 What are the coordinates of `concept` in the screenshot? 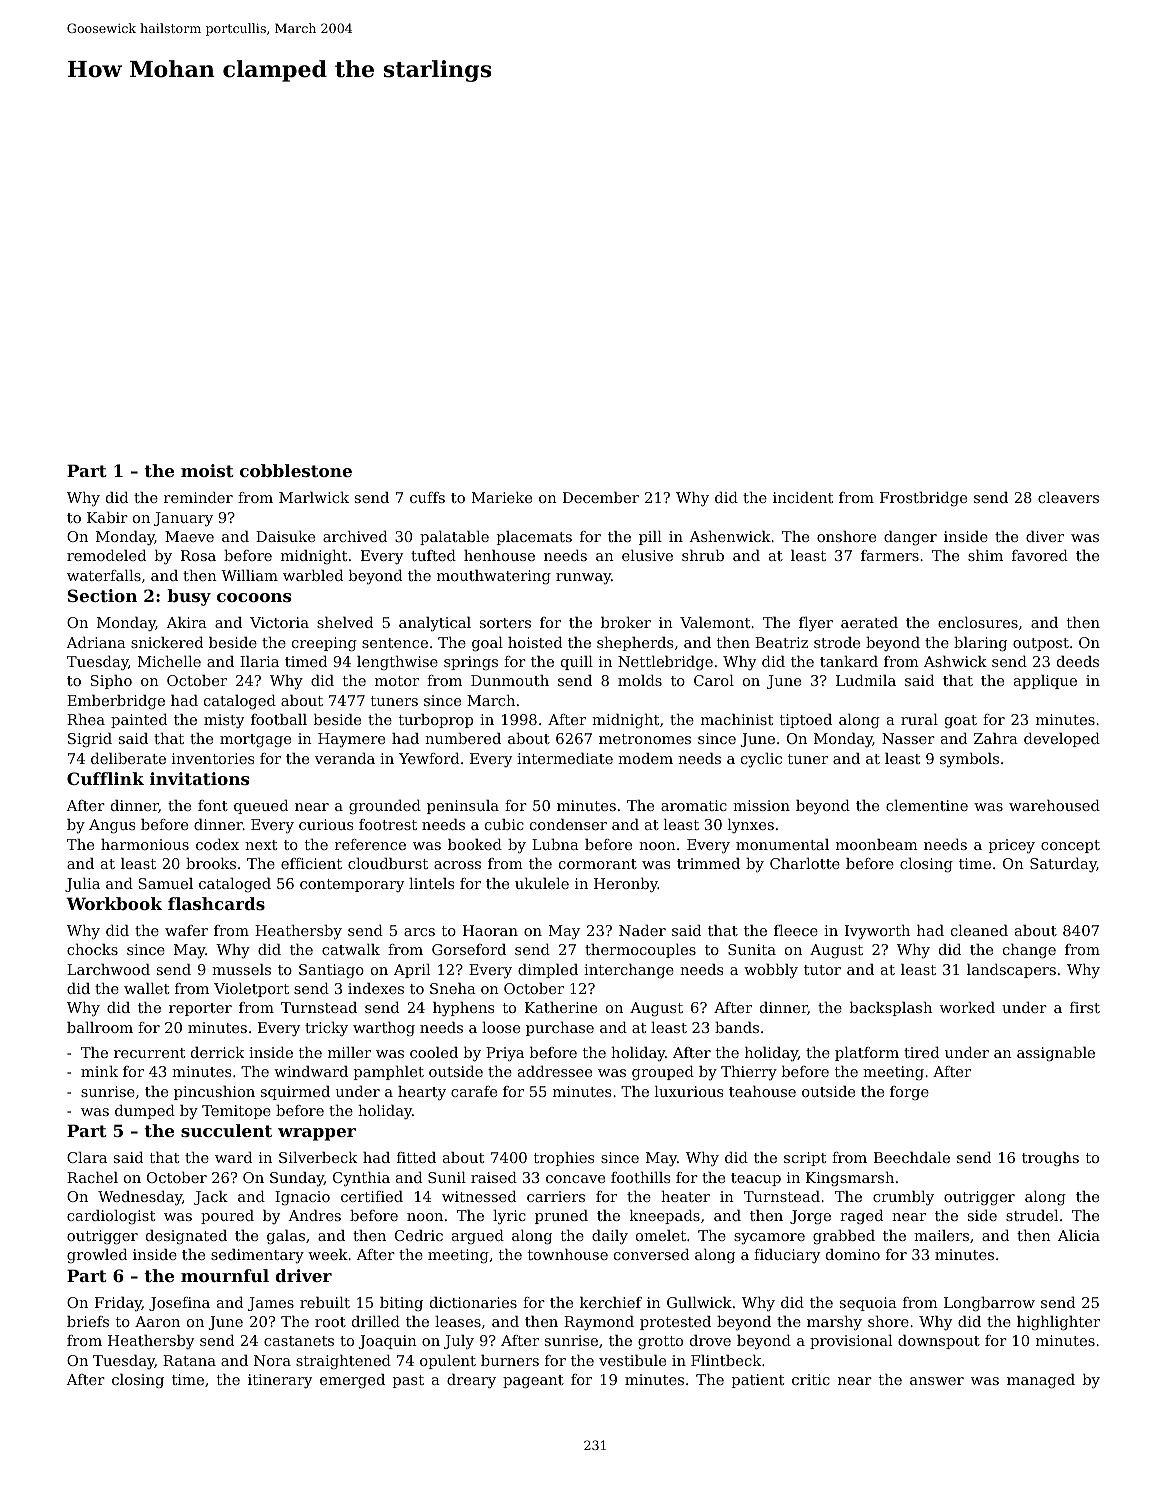 It's located at (1070, 846).
